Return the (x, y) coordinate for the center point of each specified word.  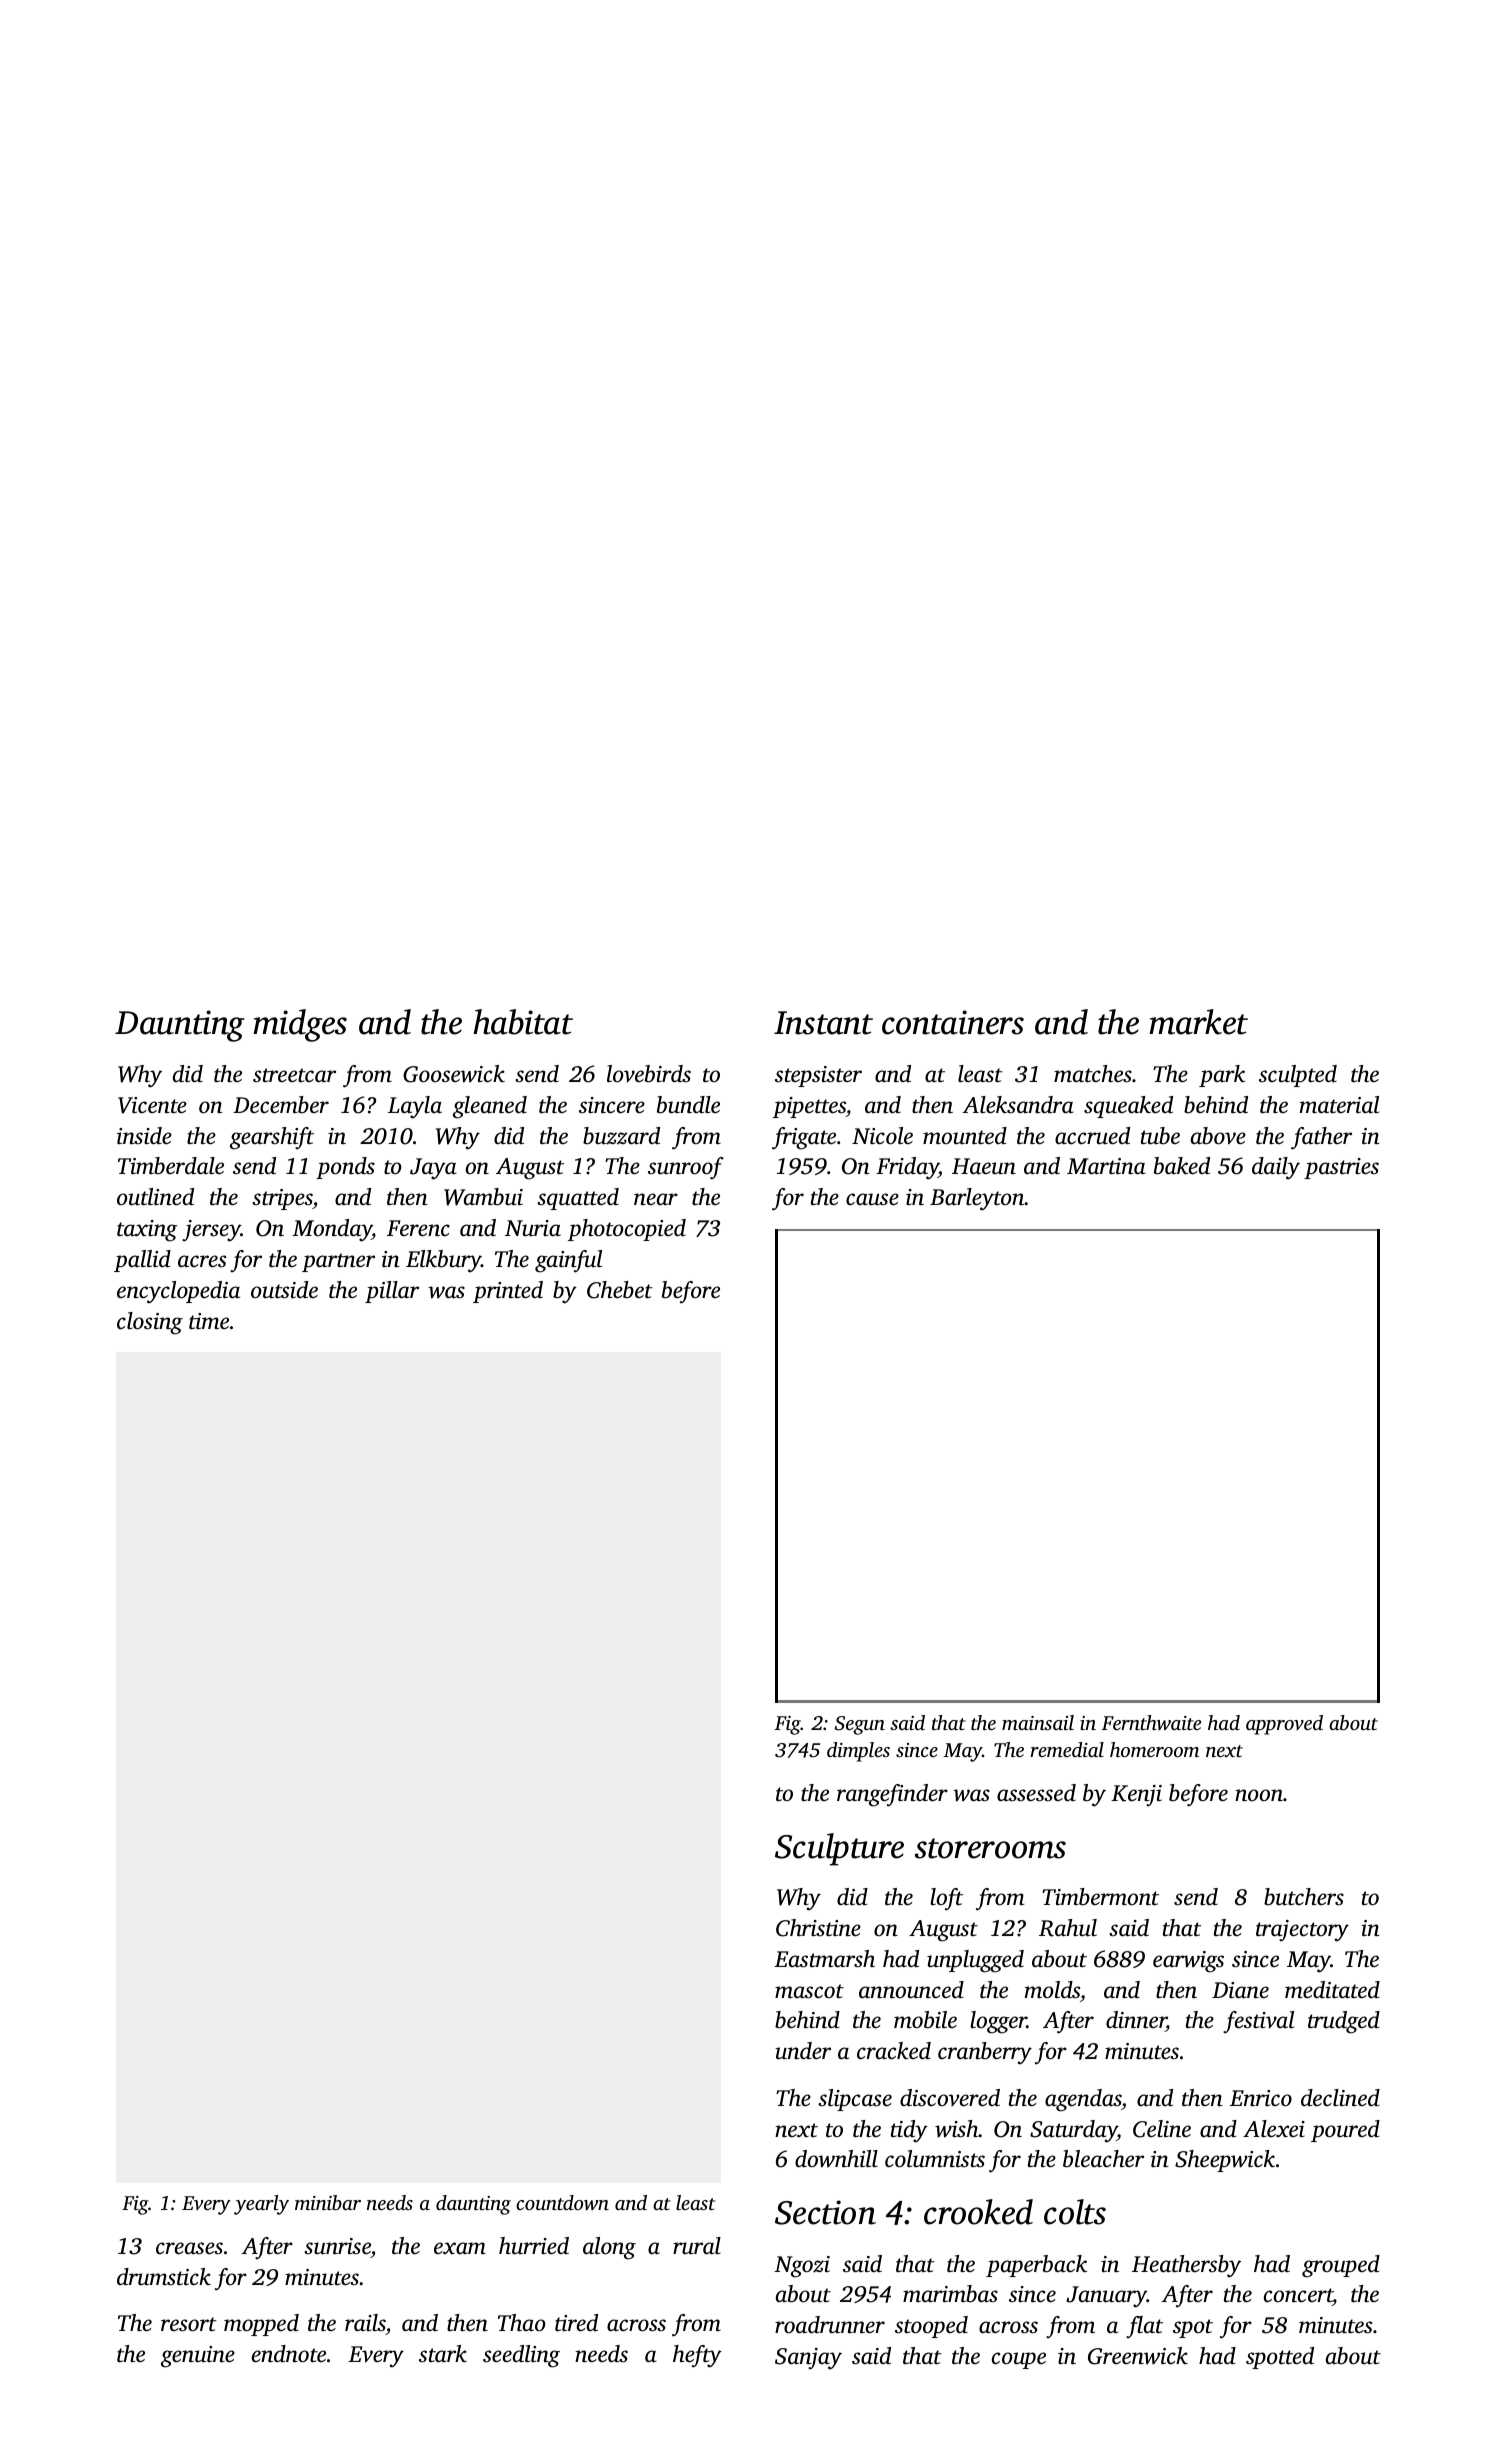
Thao (521, 2322)
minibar (328, 2202)
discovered (950, 2098)
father (1321, 1138)
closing (150, 1323)
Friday (907, 1168)
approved (1284, 1725)
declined (1340, 2098)
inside (144, 1136)
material (1339, 1104)
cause (872, 1199)
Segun (860, 1725)
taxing (147, 1231)
